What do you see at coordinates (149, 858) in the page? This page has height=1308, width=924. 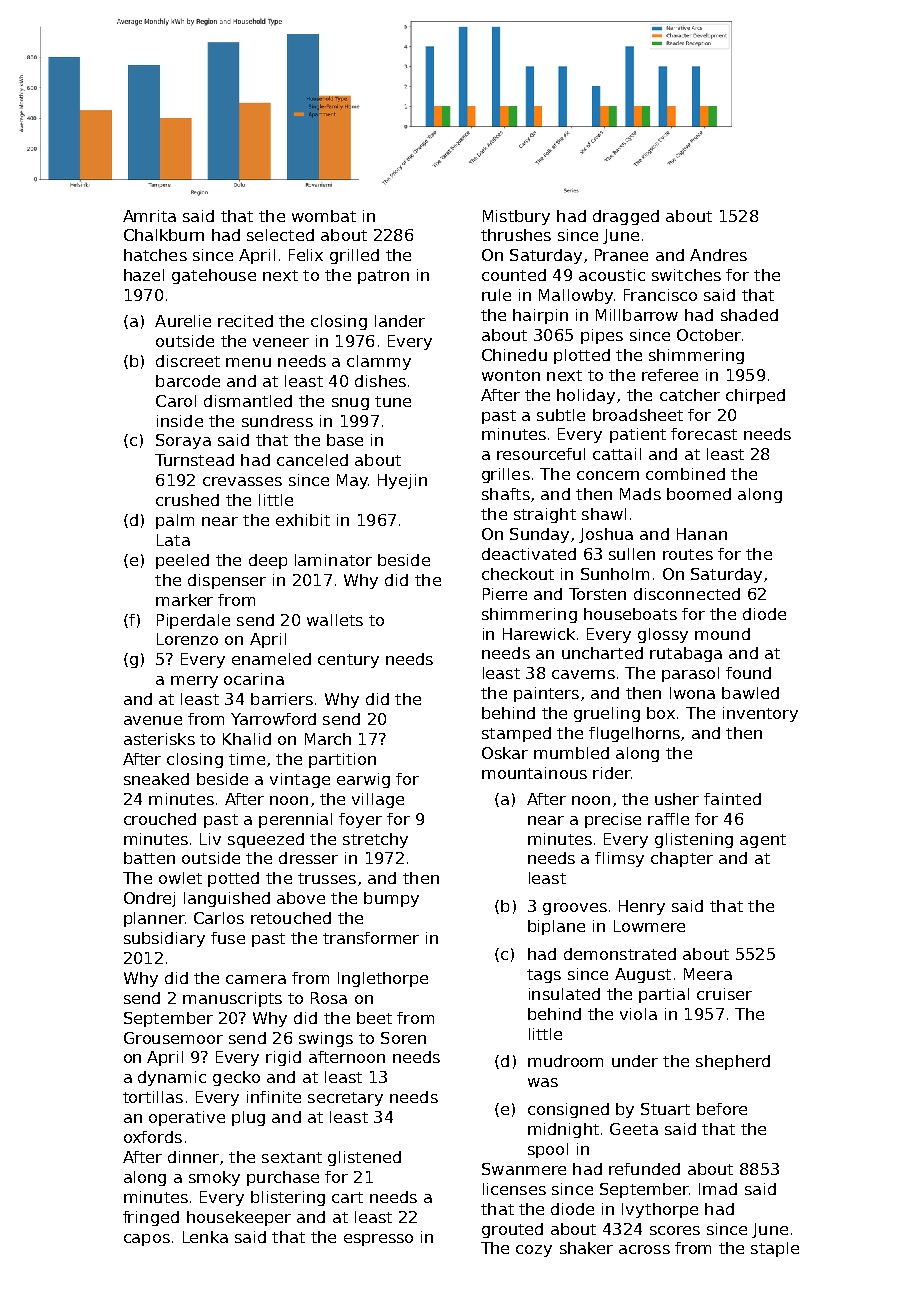 I see `batten` at bounding box center [149, 858].
